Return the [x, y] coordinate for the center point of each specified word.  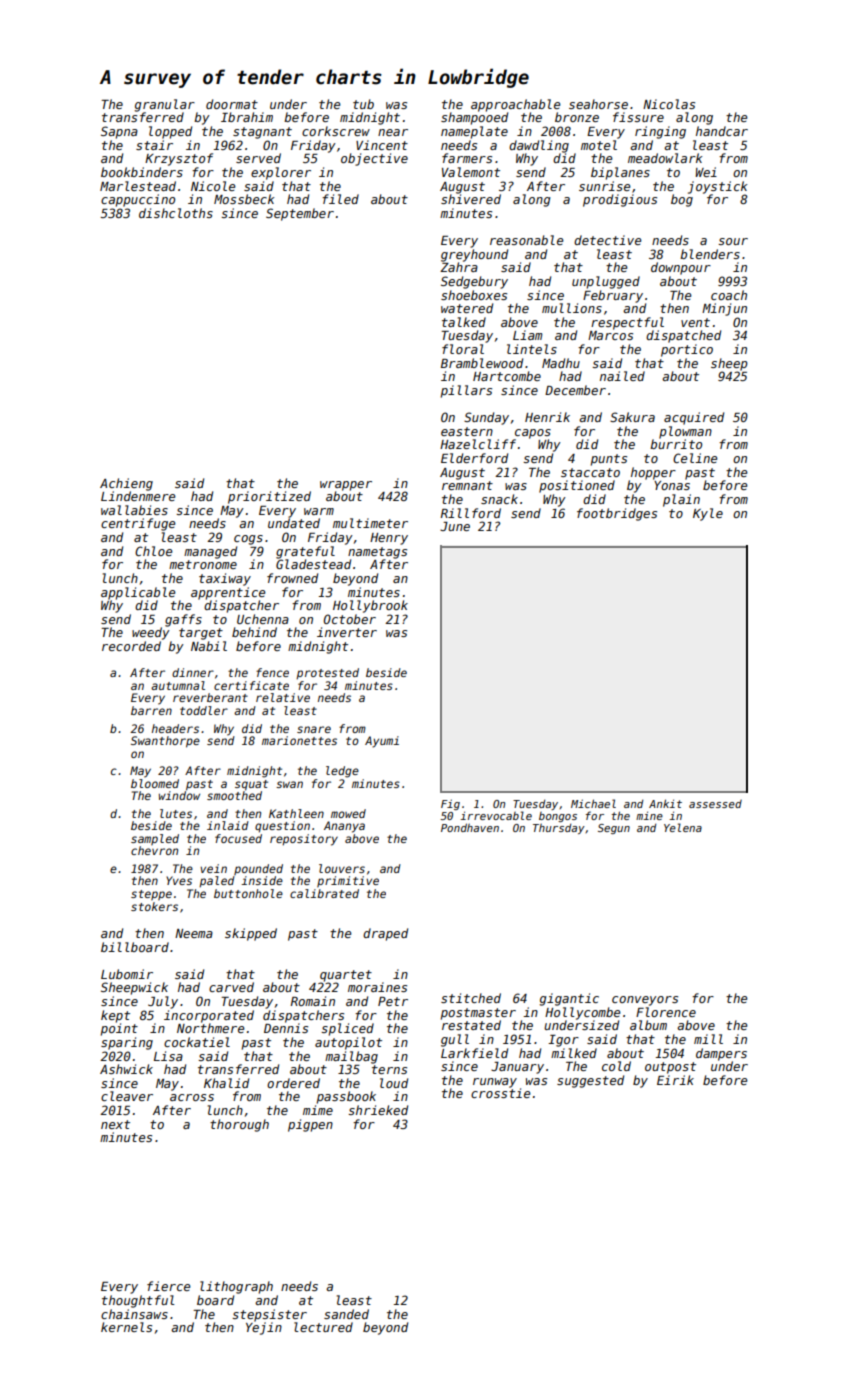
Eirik [675, 1080]
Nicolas [669, 104]
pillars [466, 391]
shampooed [474, 118]
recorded [131, 646]
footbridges [617, 514]
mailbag [351, 1057]
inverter [347, 632]
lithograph [236, 1287]
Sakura [632, 417]
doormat [232, 104]
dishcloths [176, 213]
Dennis [286, 1028]
